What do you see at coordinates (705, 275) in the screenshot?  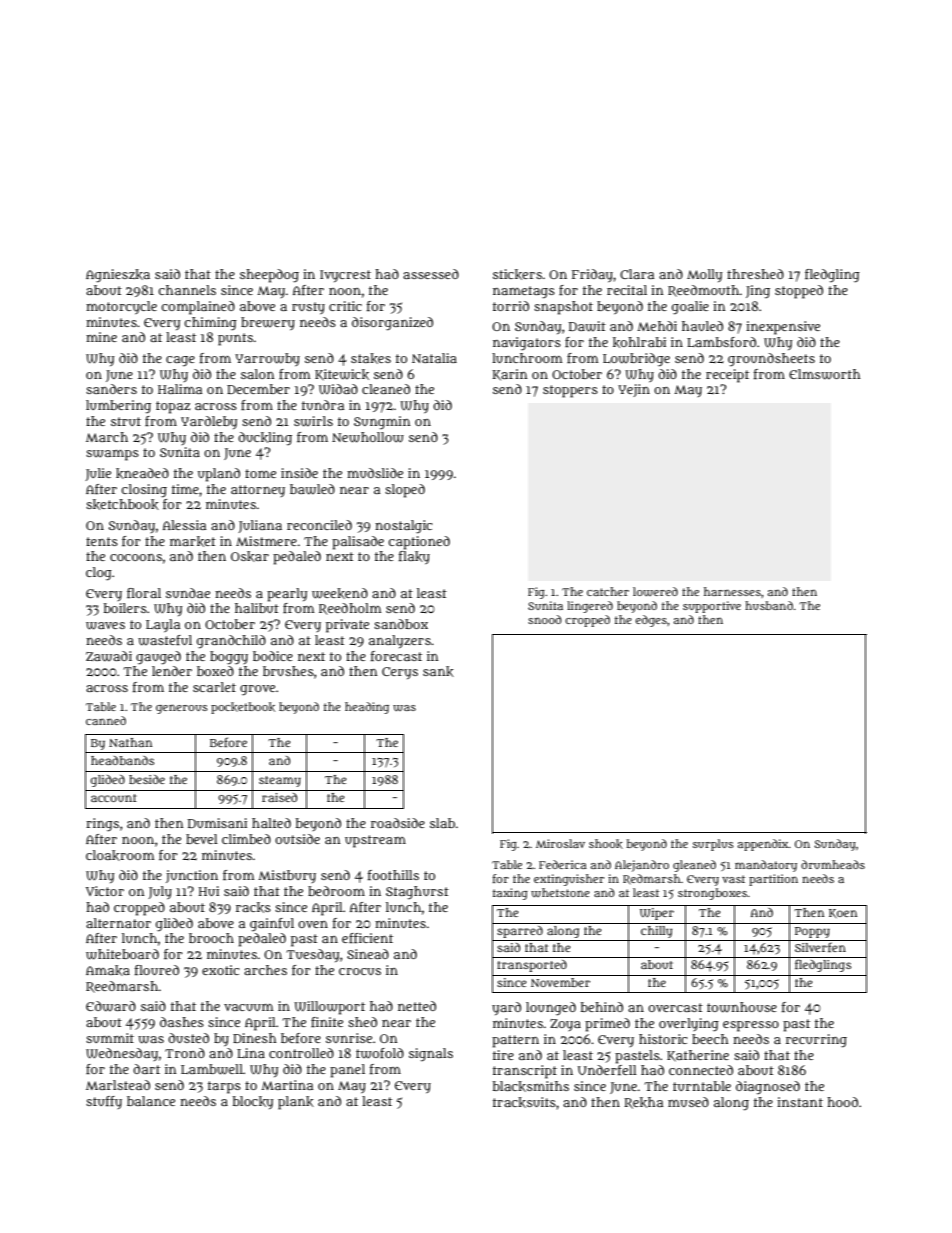 I see `Molly` at bounding box center [705, 275].
